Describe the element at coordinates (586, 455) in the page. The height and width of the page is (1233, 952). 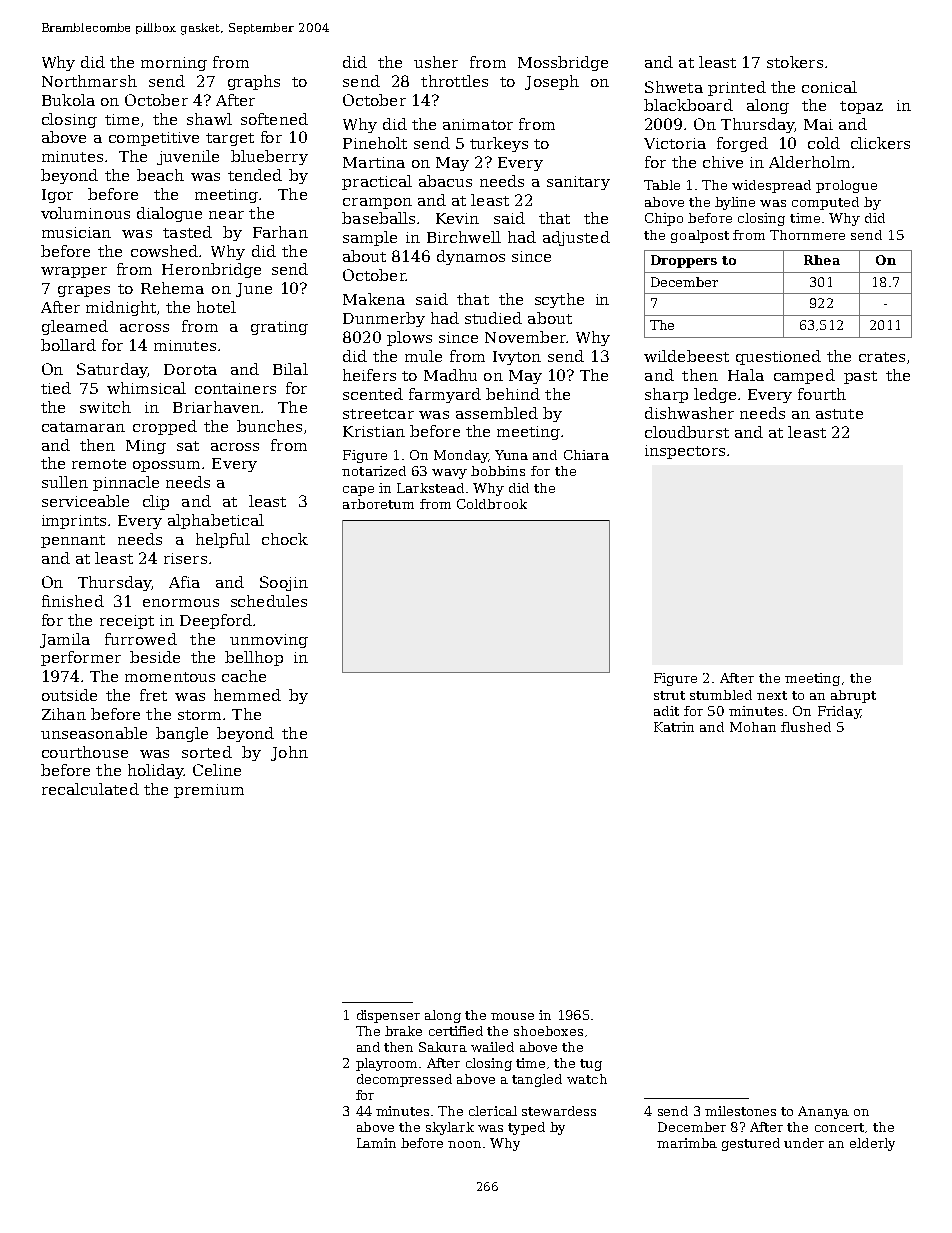
I see `Chiara` at that location.
